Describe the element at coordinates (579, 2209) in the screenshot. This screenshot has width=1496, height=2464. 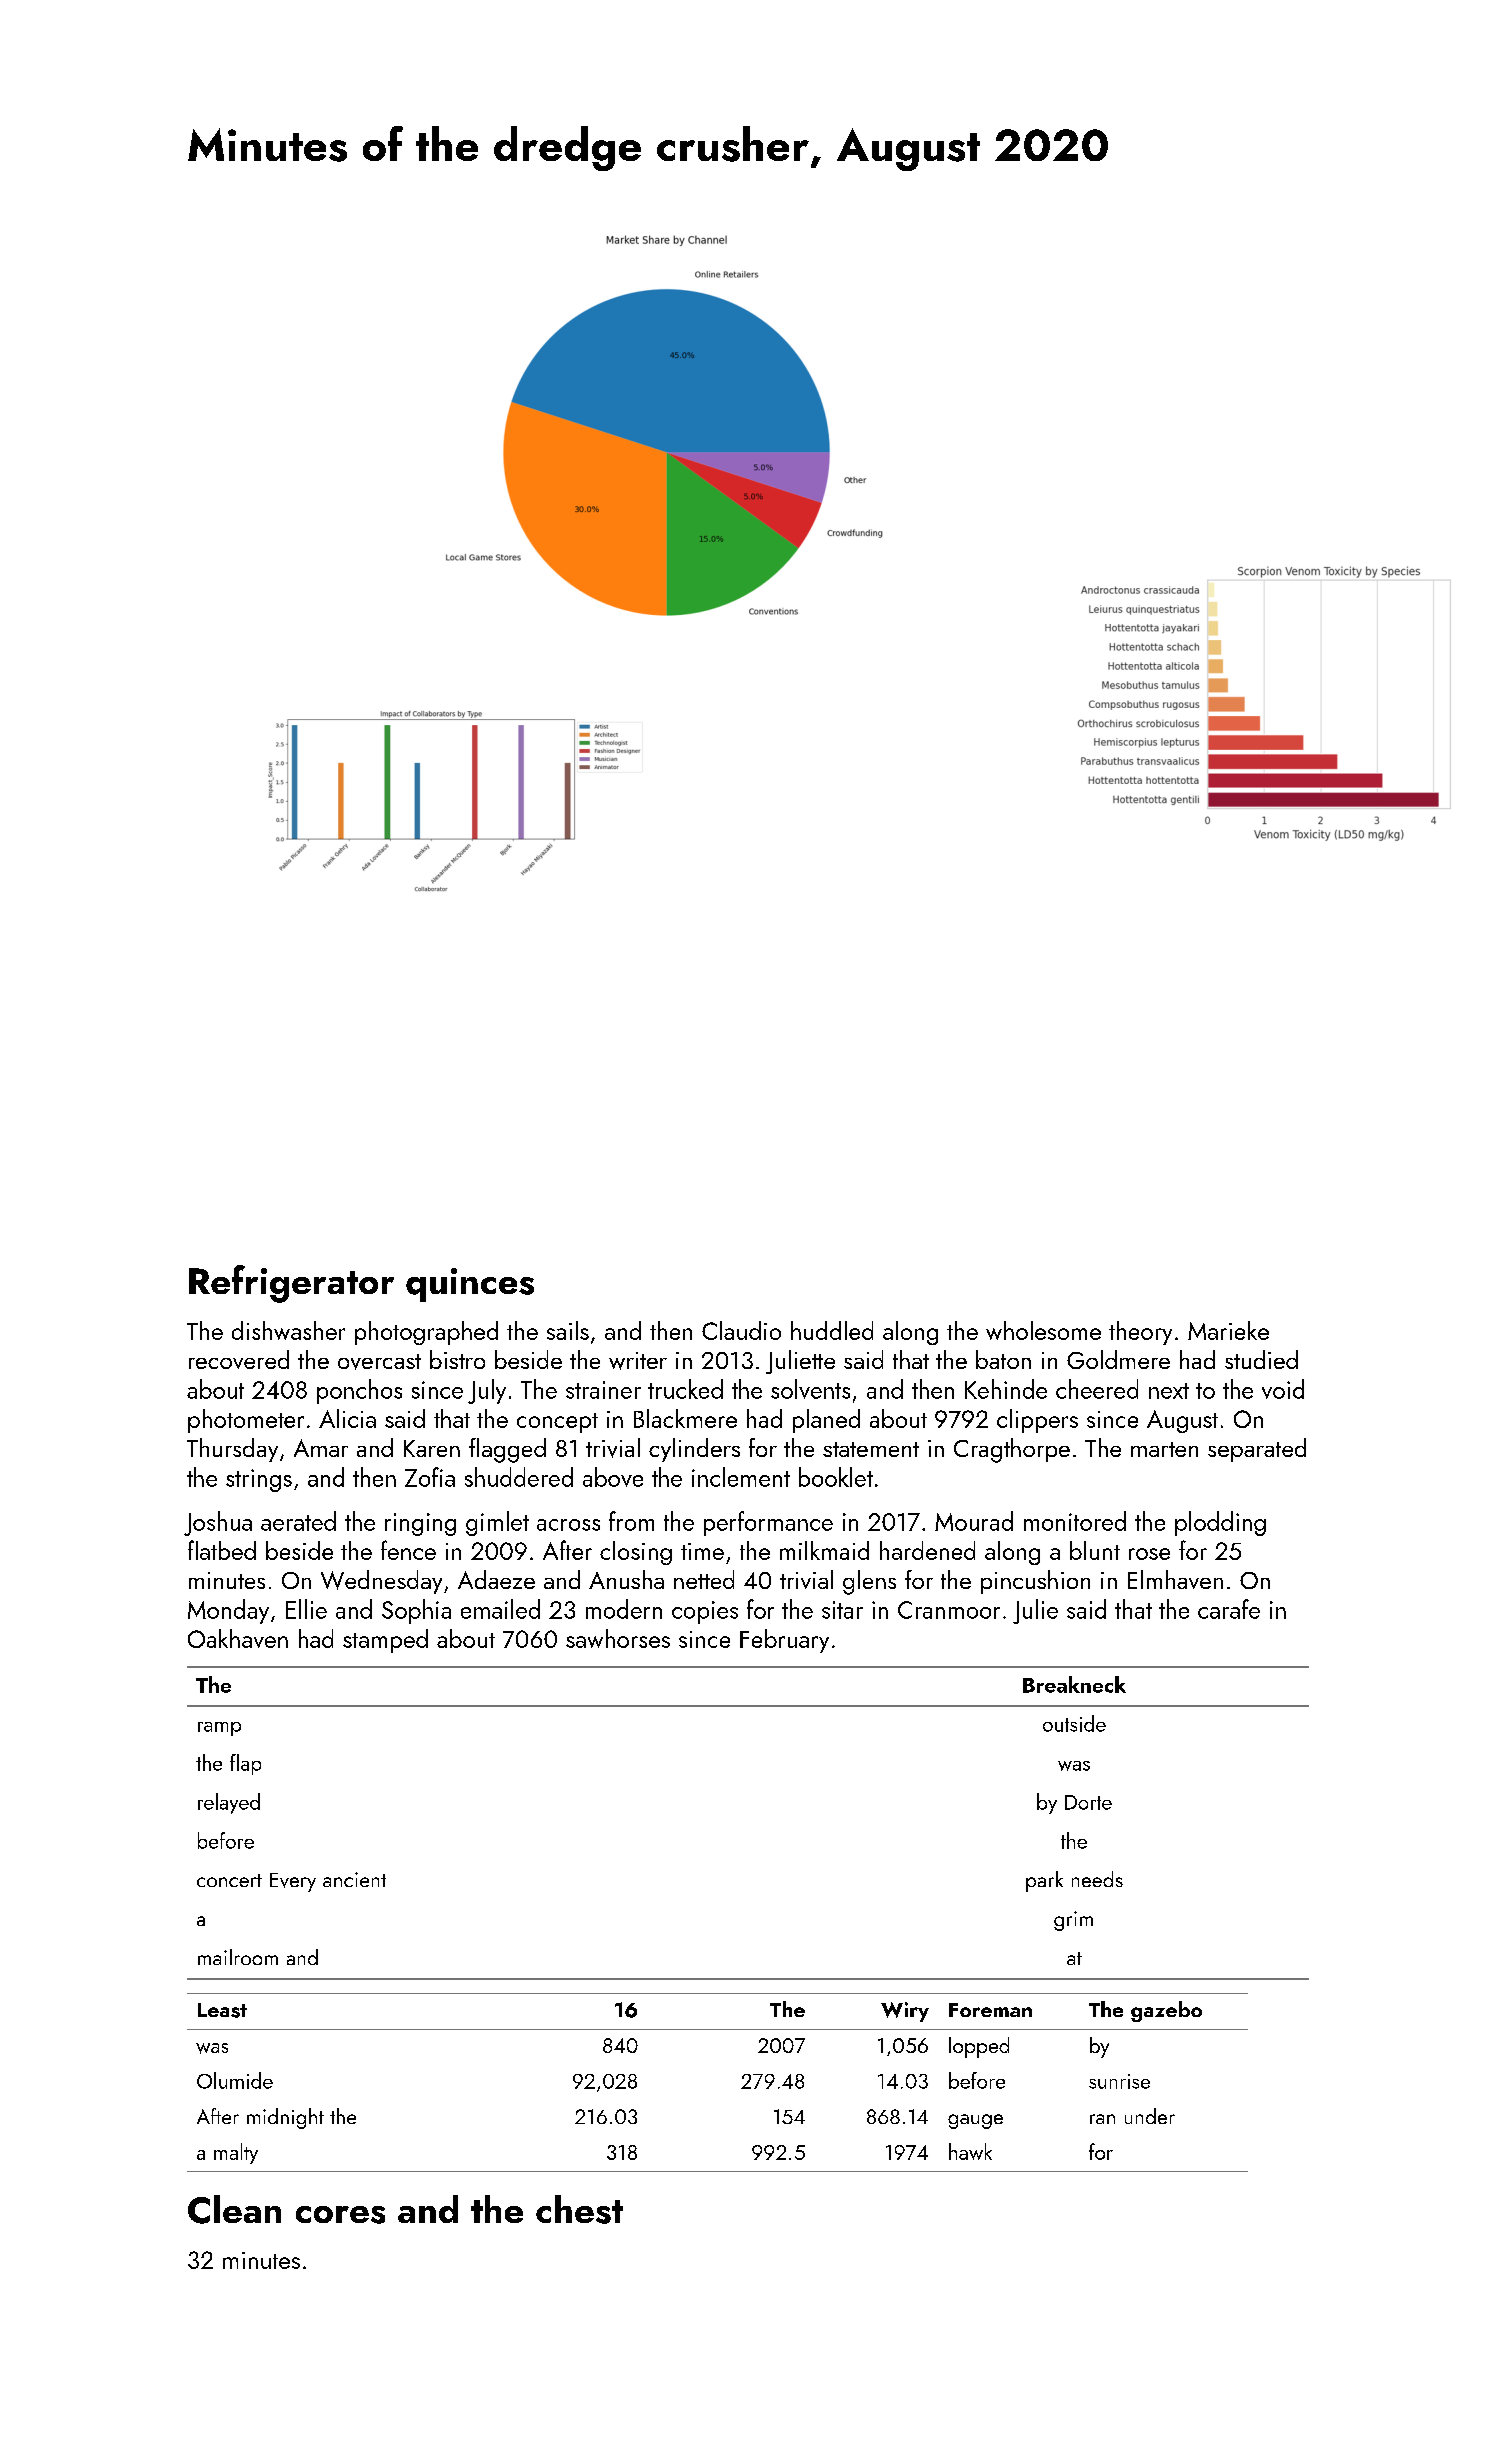
I see `chest` at that location.
